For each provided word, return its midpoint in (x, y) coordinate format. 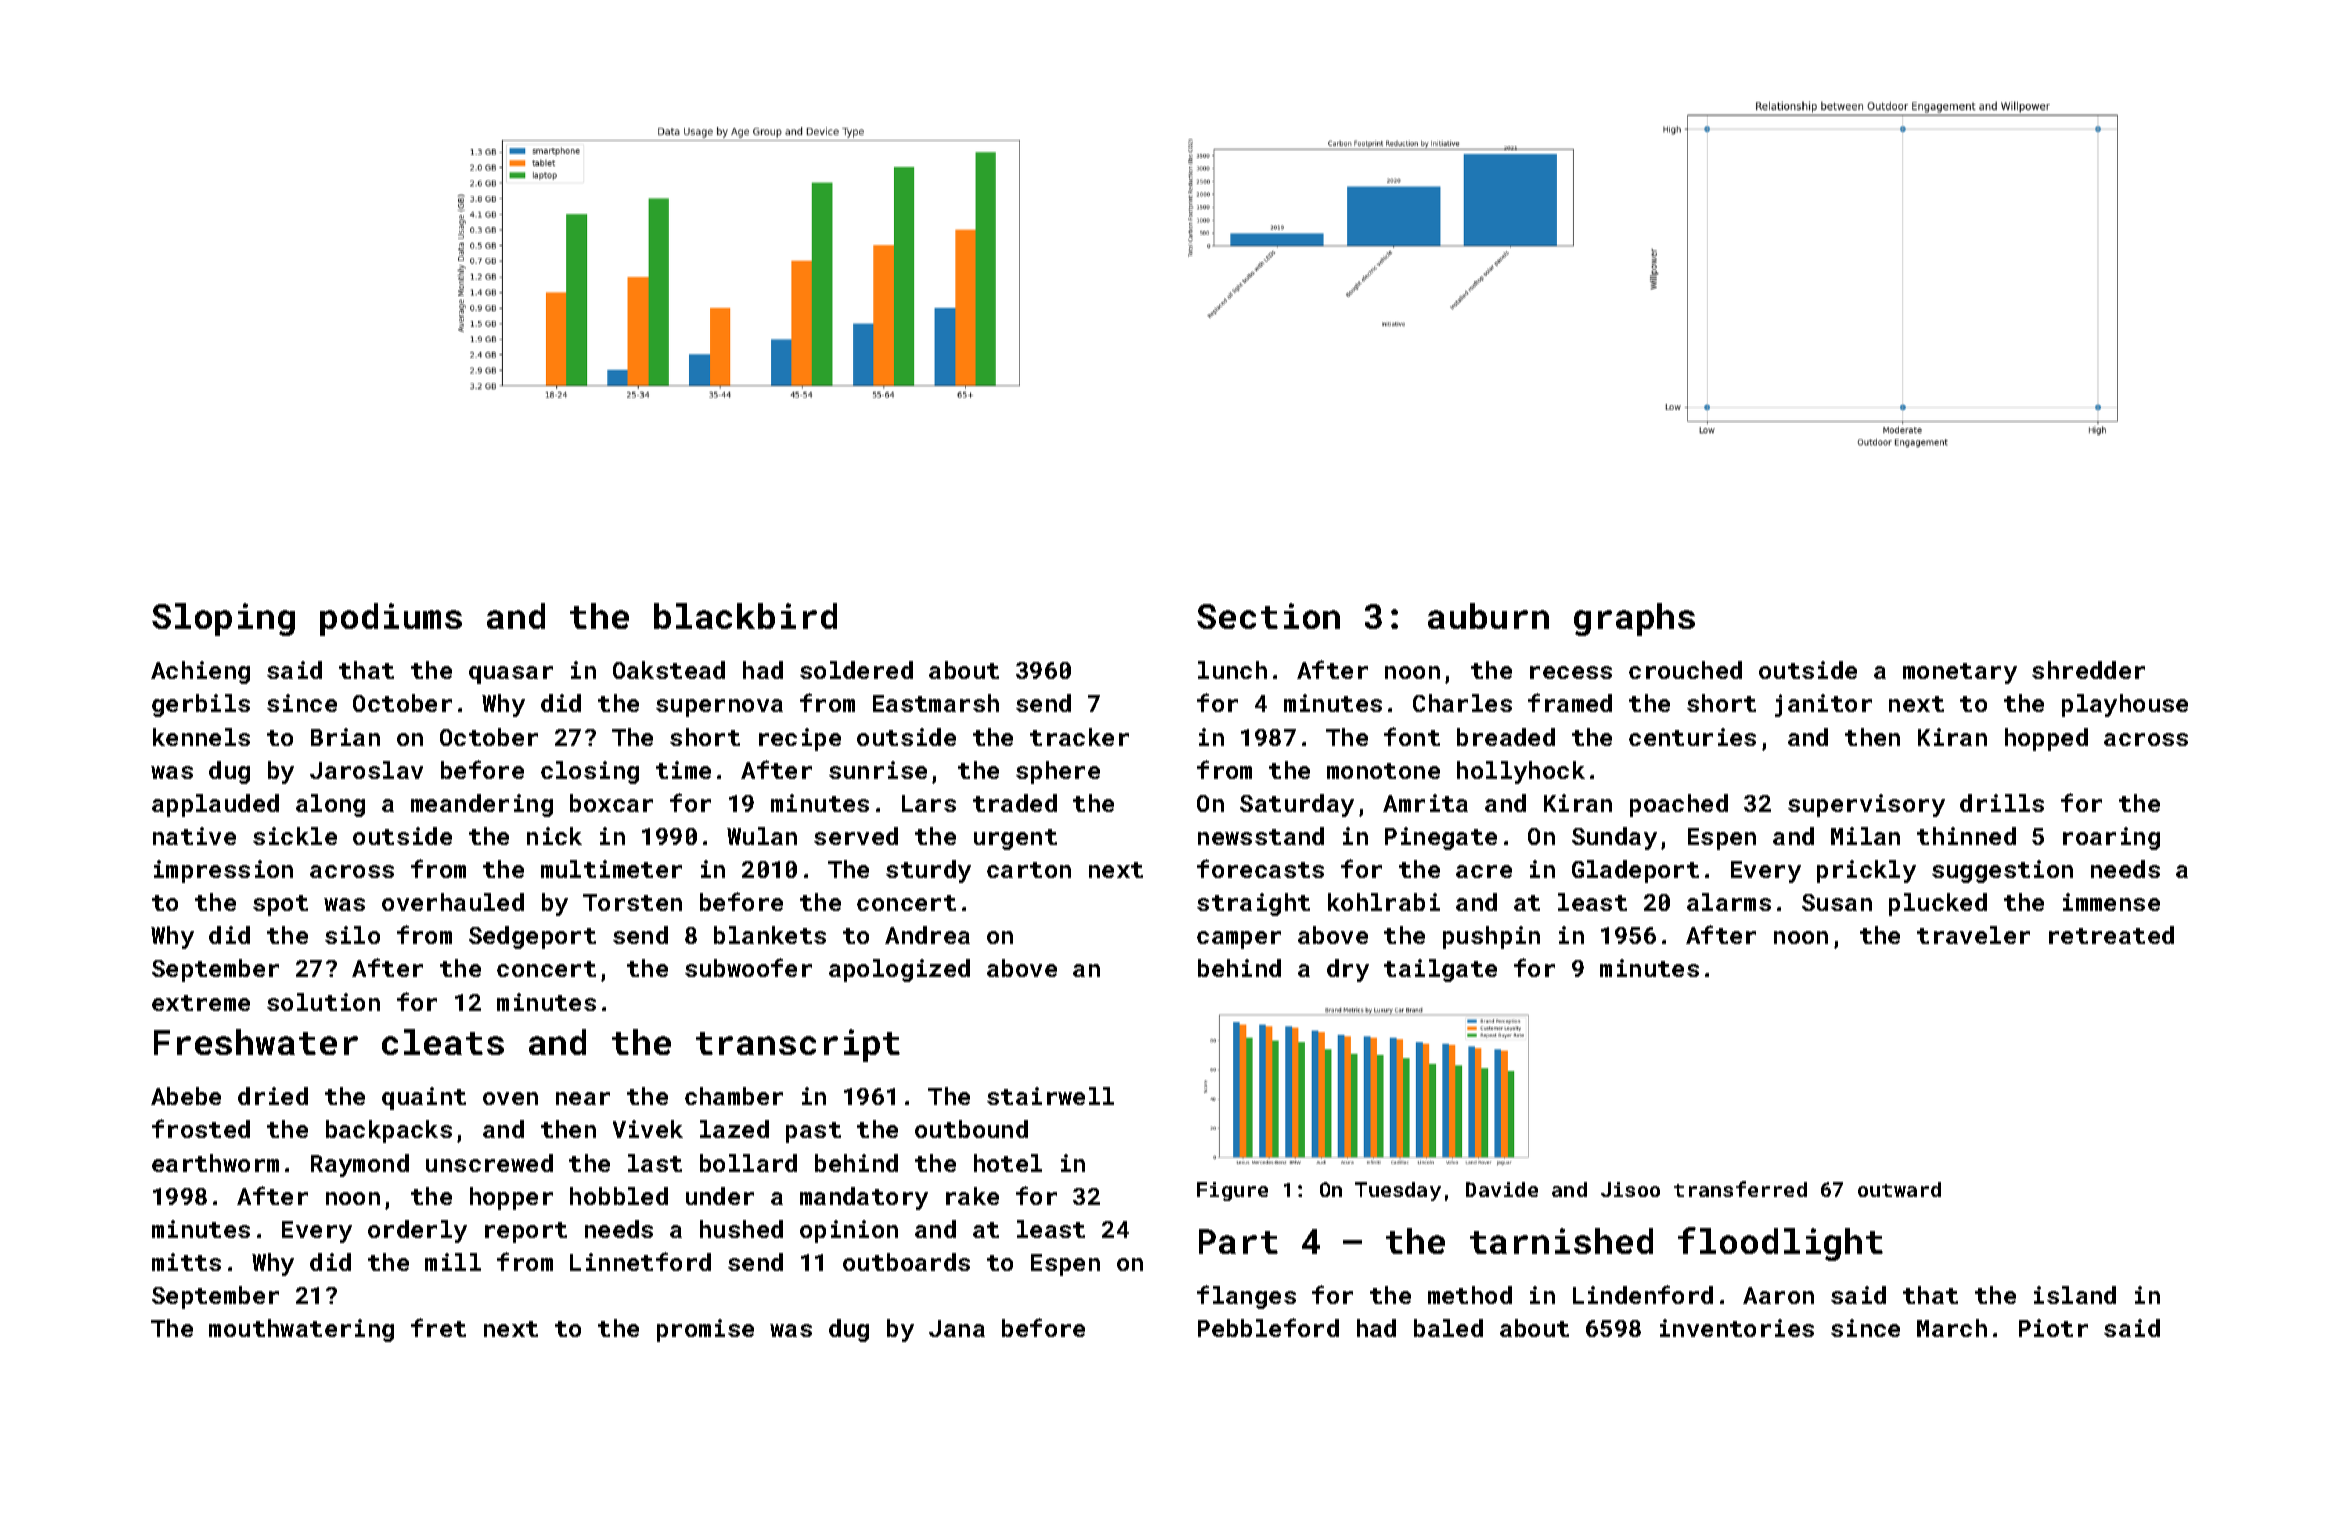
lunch (1232, 670)
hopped (2046, 739)
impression (223, 871)
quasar (511, 675)
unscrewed (489, 1163)
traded (1015, 803)
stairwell (1050, 1096)
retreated (2111, 935)
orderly (417, 1231)
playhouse (2125, 705)
